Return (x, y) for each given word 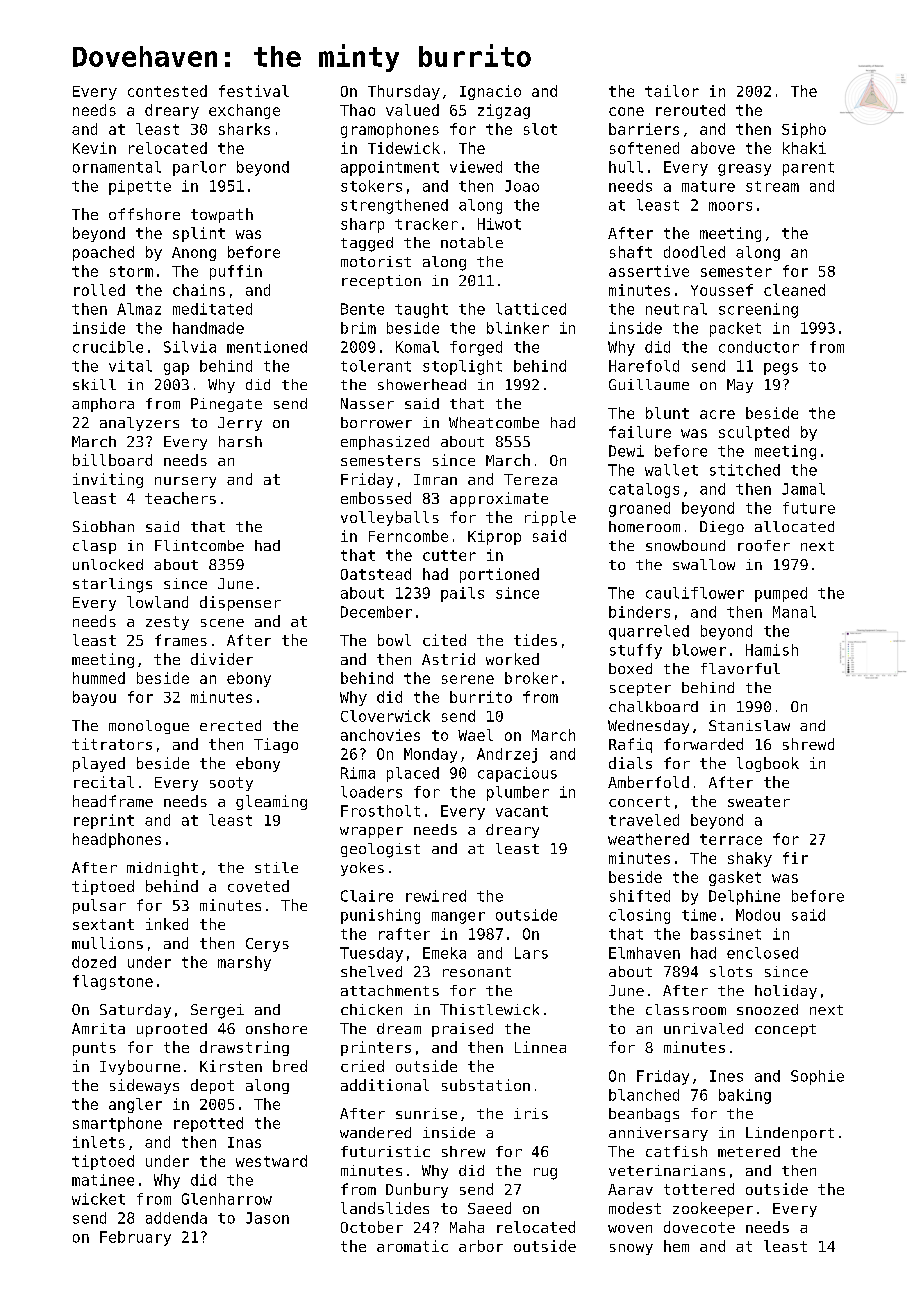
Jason (267, 1218)
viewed (476, 167)
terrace (731, 839)
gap (176, 369)
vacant (522, 811)
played (99, 764)
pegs (781, 369)
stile (276, 867)
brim (358, 328)
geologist (380, 850)
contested (167, 91)
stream (772, 186)
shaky (750, 859)
